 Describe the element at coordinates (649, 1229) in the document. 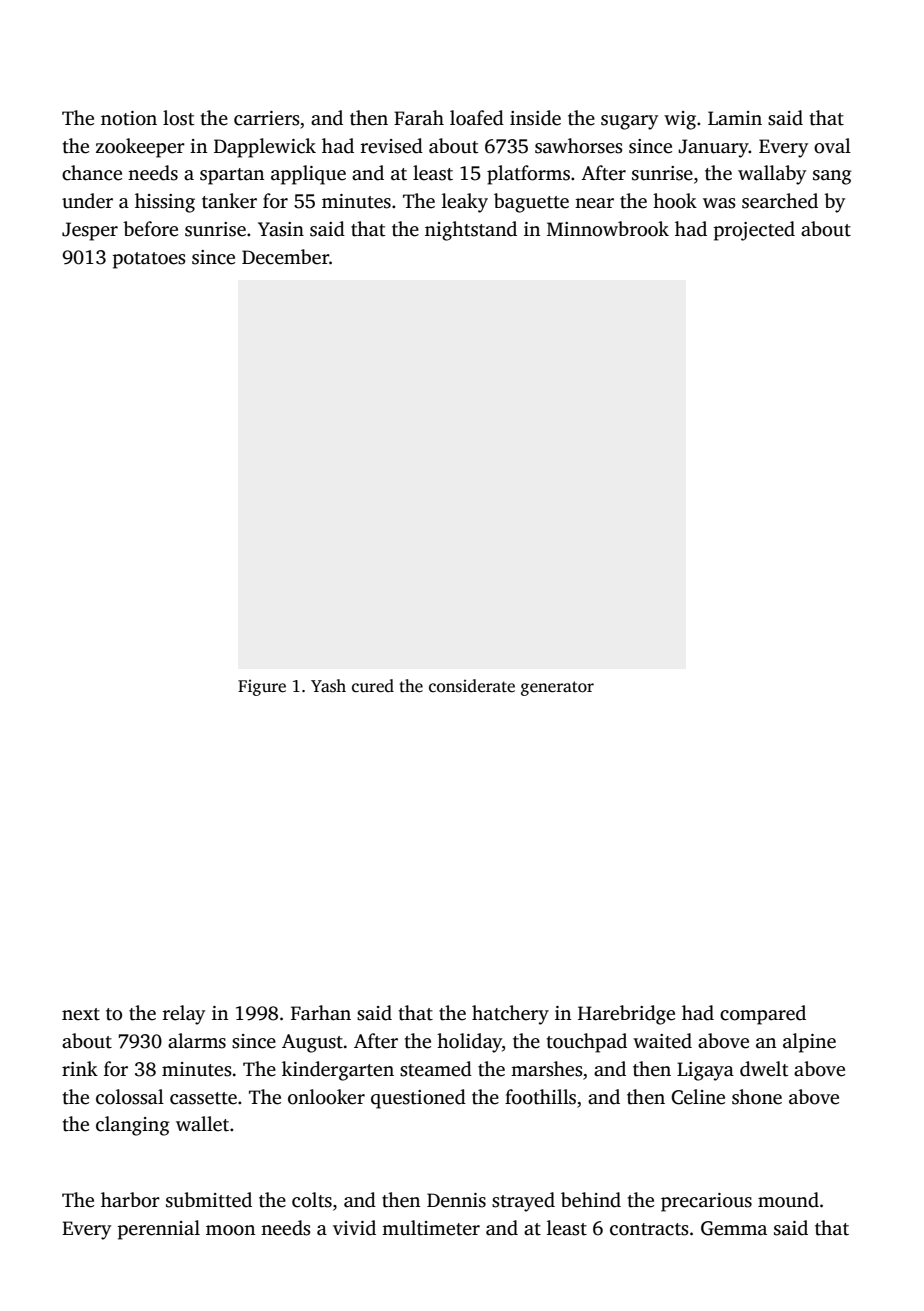

I see `contracts` at that location.
